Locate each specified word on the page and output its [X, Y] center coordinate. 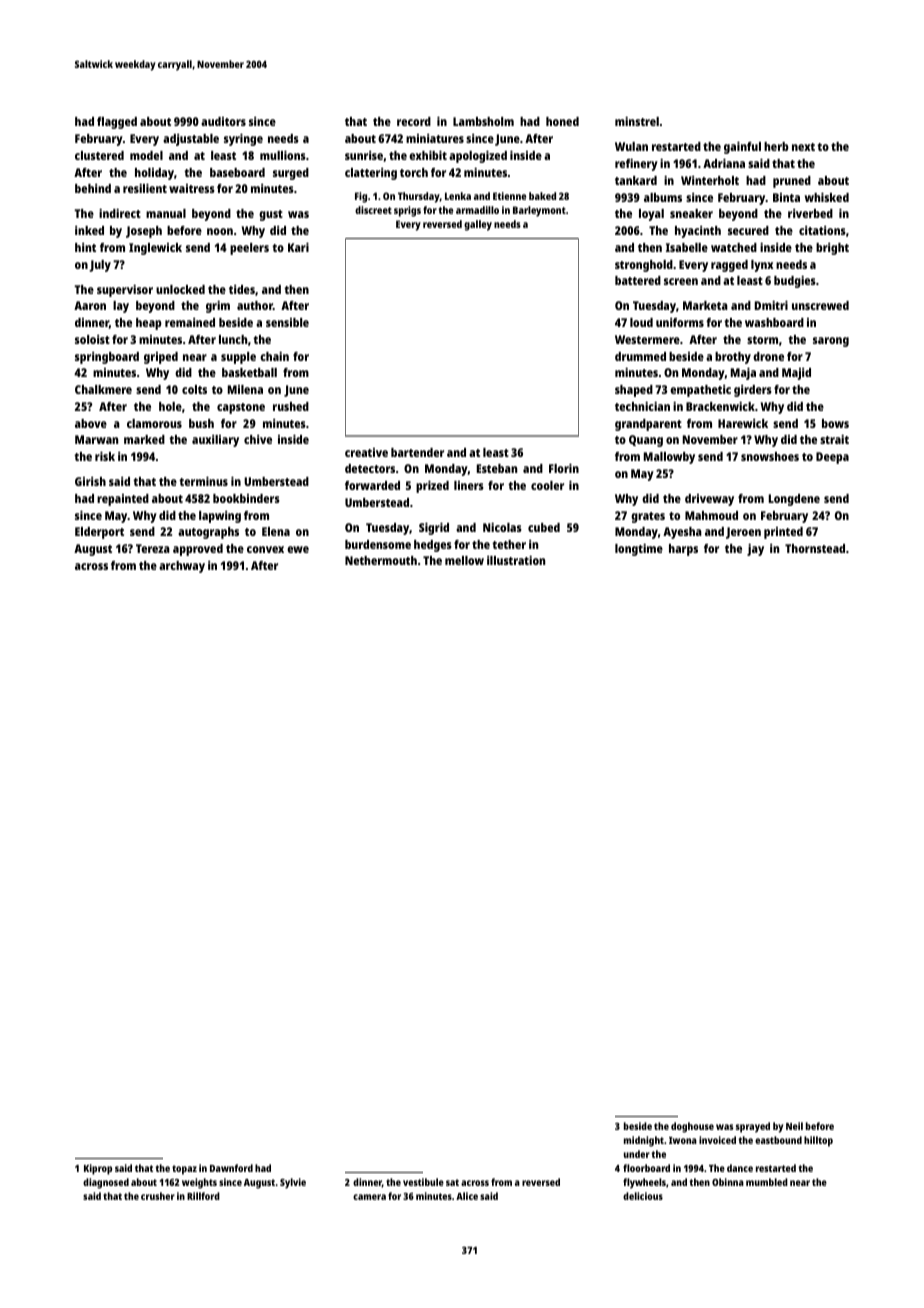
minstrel [637, 121]
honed [562, 121]
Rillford [203, 1196]
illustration [516, 560]
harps [683, 550]
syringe [243, 139]
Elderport [99, 533]
